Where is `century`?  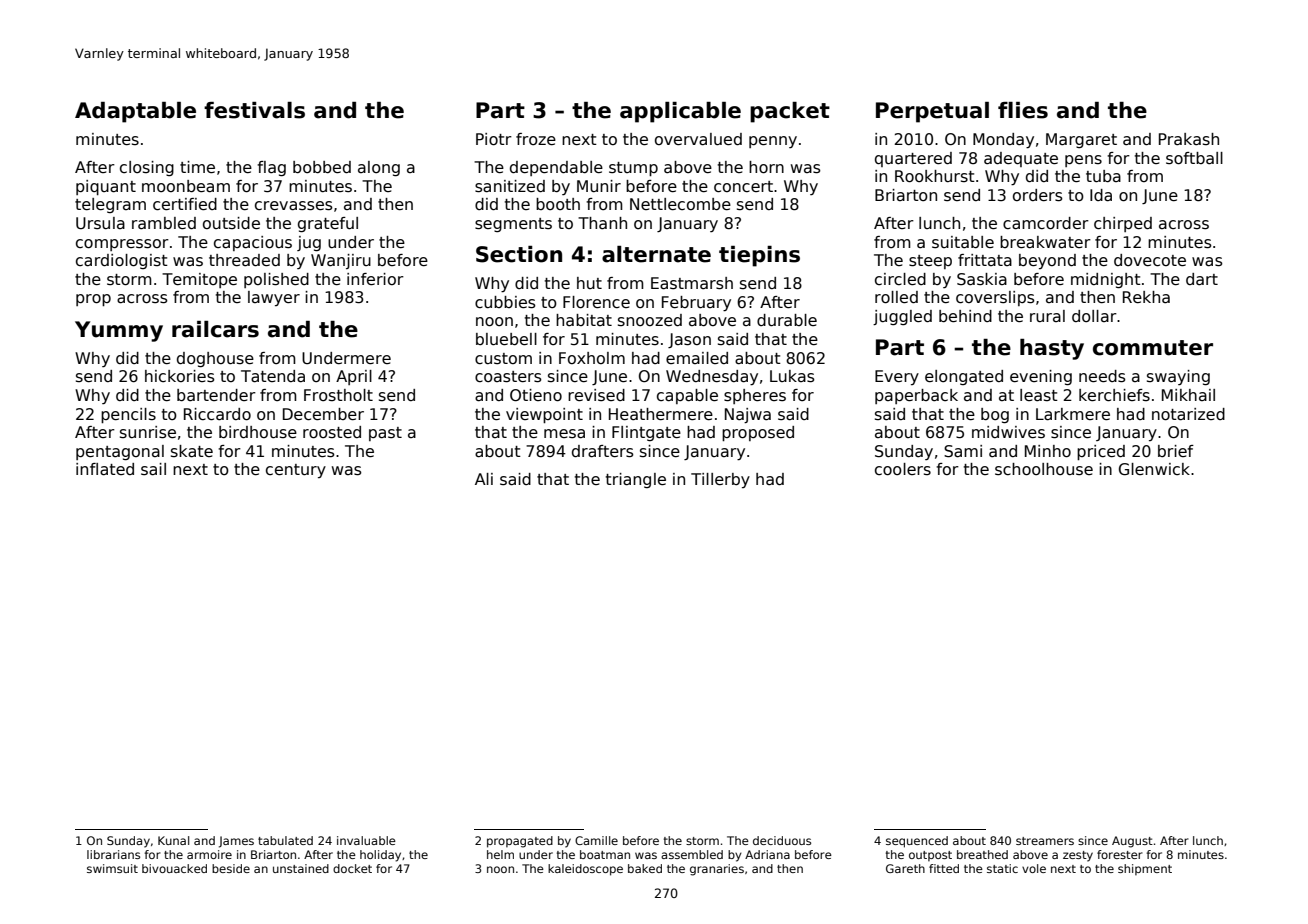
century is located at coordinates (296, 471).
